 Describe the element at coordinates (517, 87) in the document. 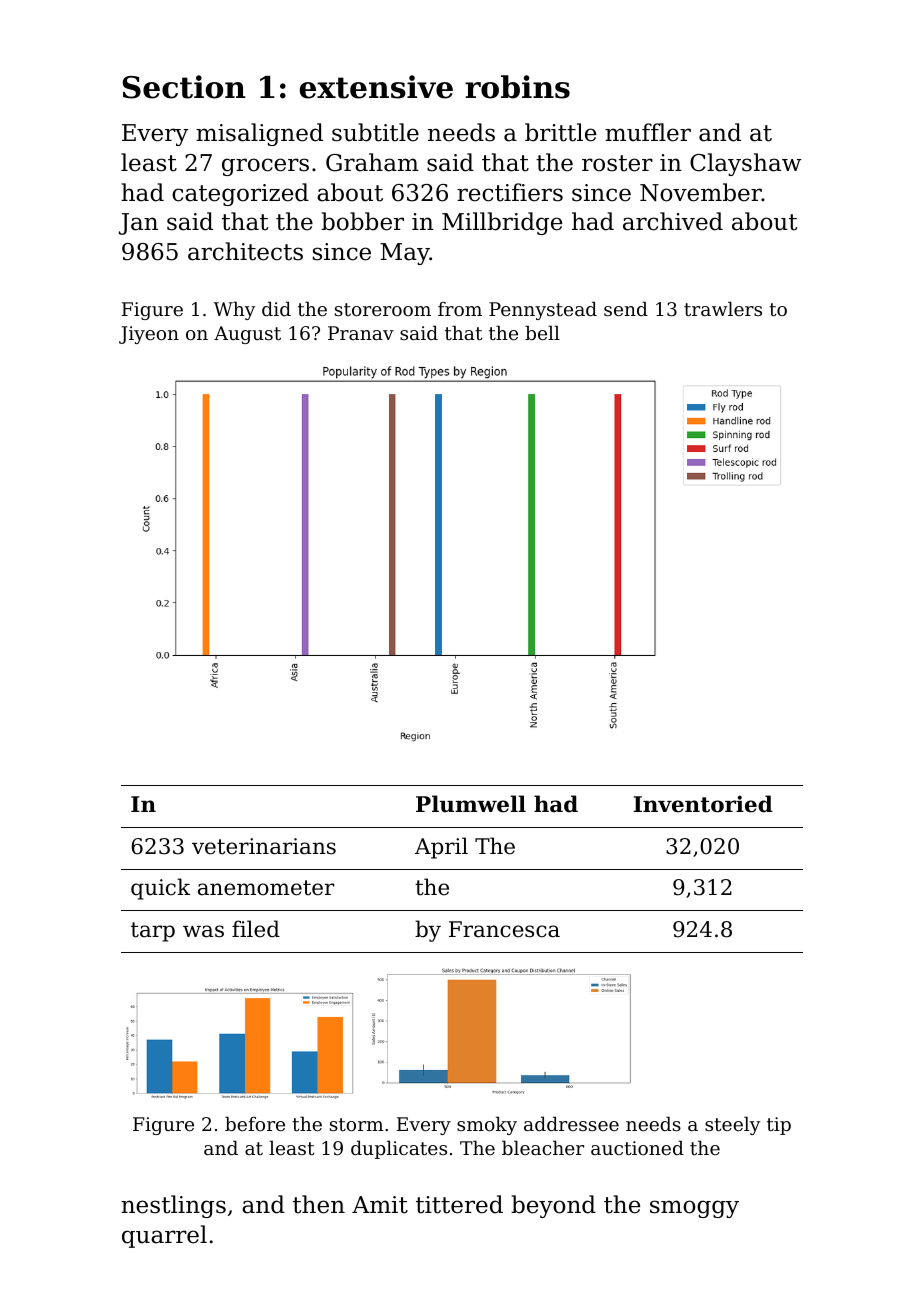

I see `robins` at that location.
